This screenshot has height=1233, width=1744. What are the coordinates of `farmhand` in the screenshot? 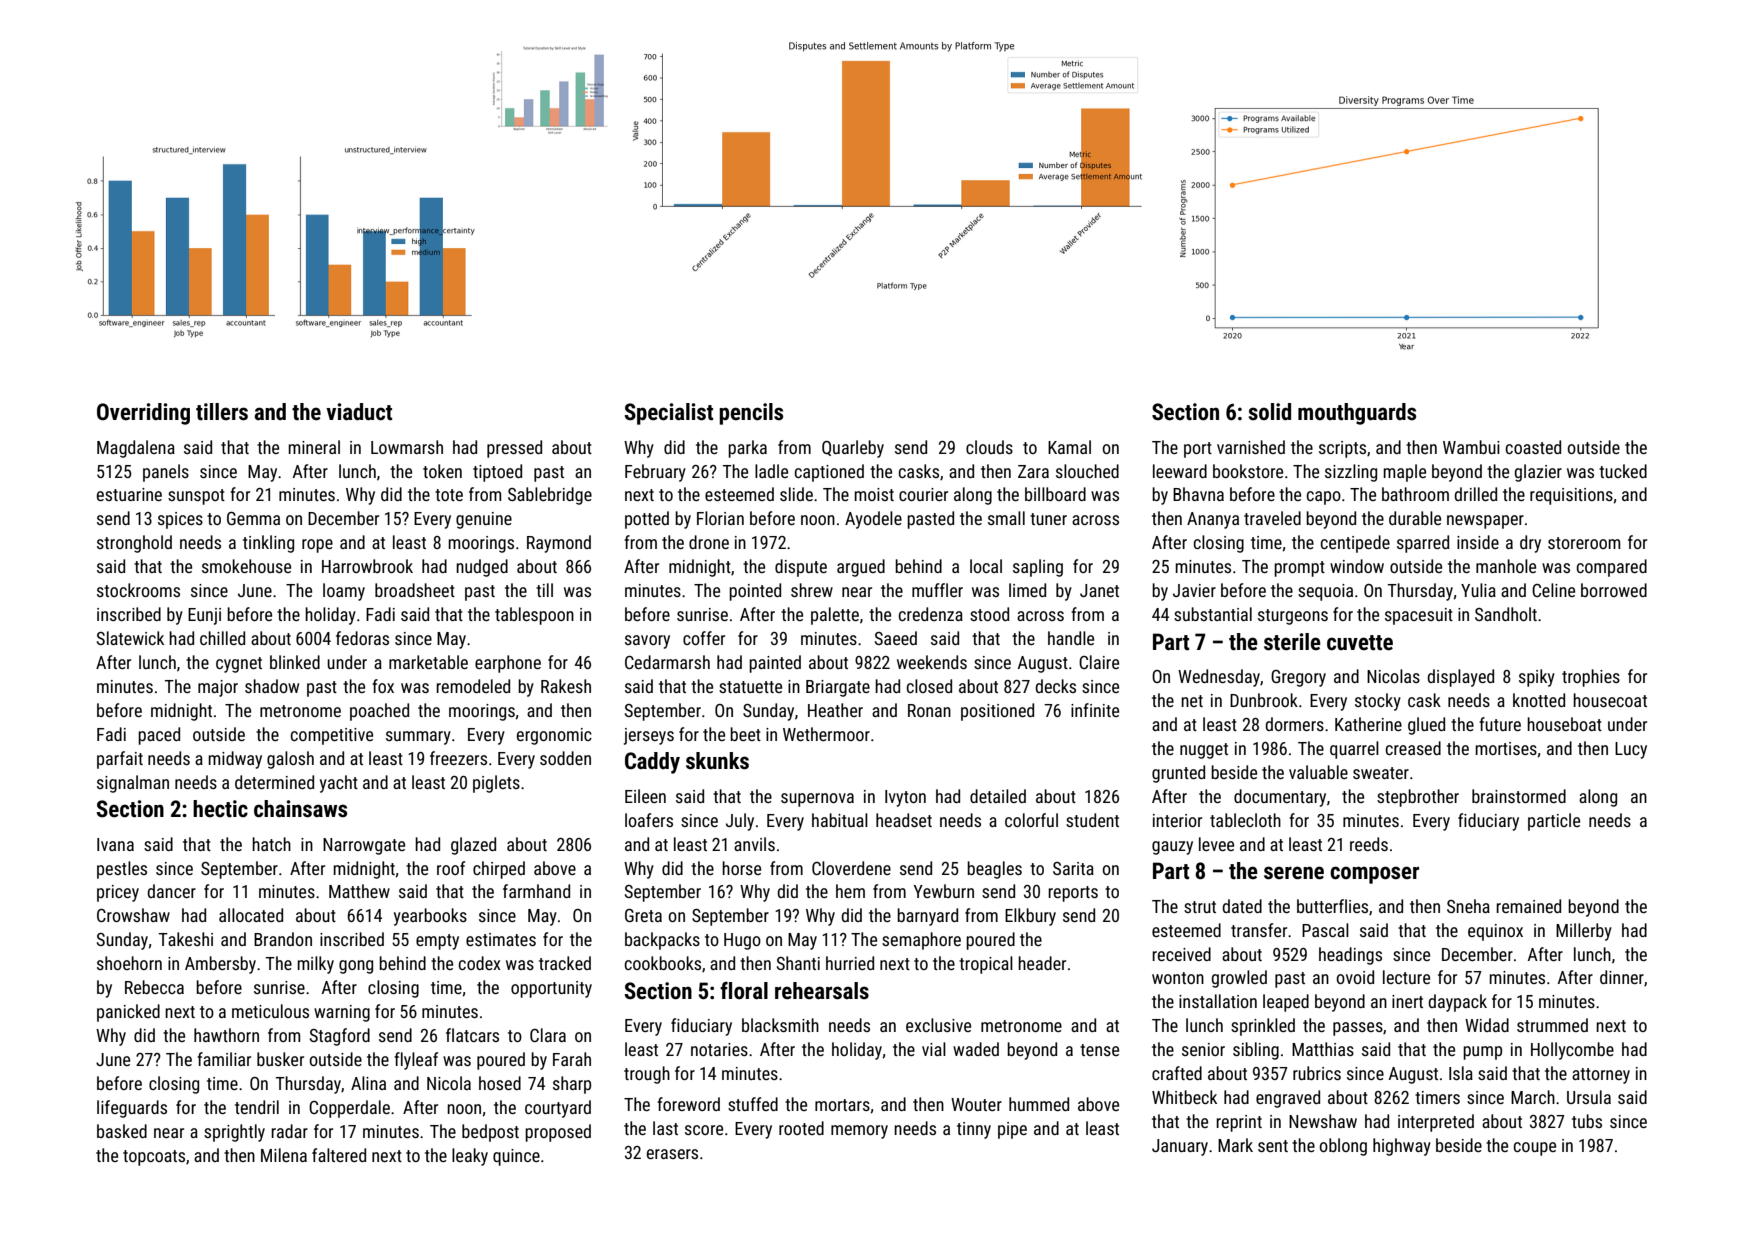 It's located at (536, 891).
